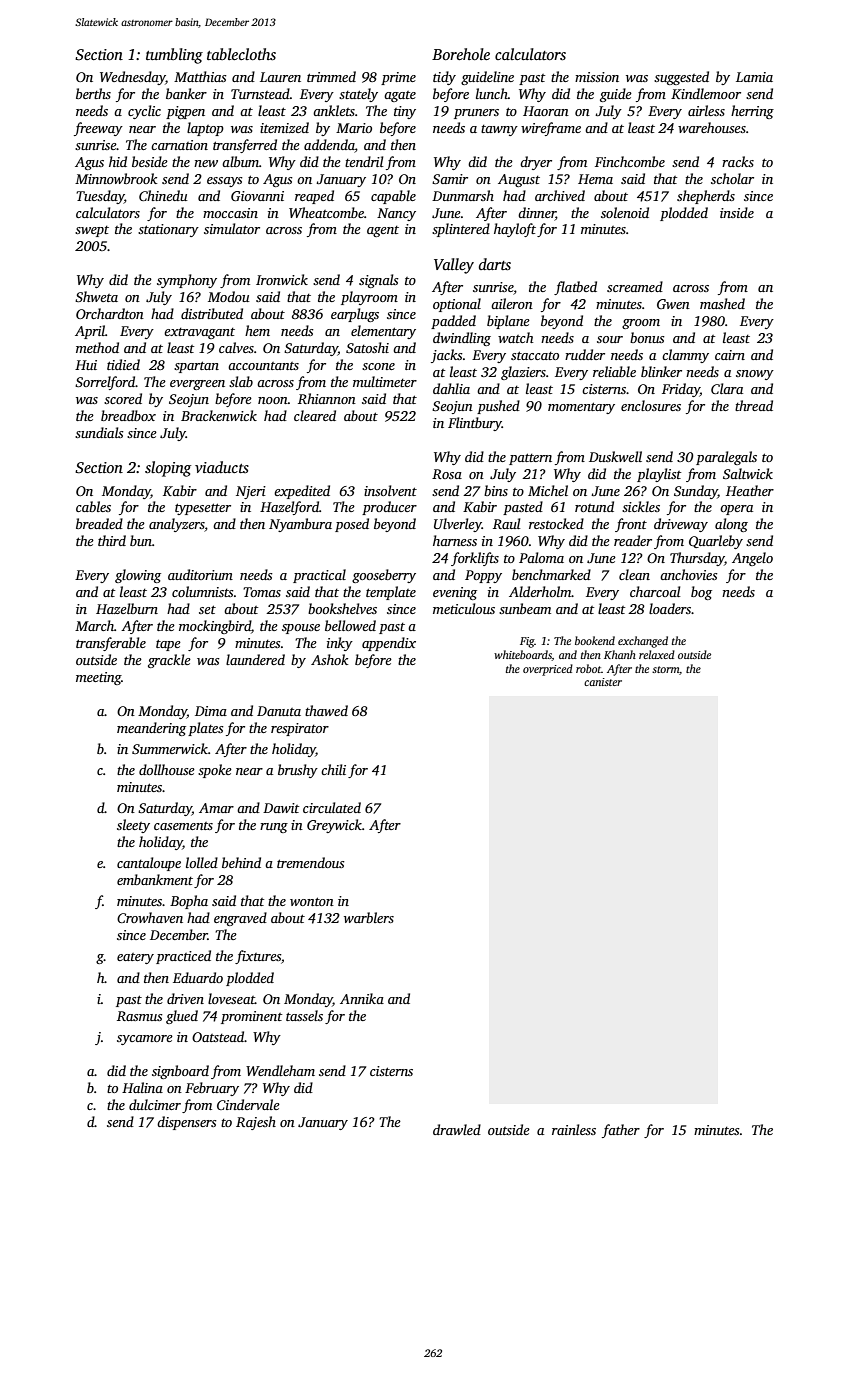 This screenshot has width=849, height=1400. What do you see at coordinates (537, 213) in the screenshot?
I see `dinner` at bounding box center [537, 213].
